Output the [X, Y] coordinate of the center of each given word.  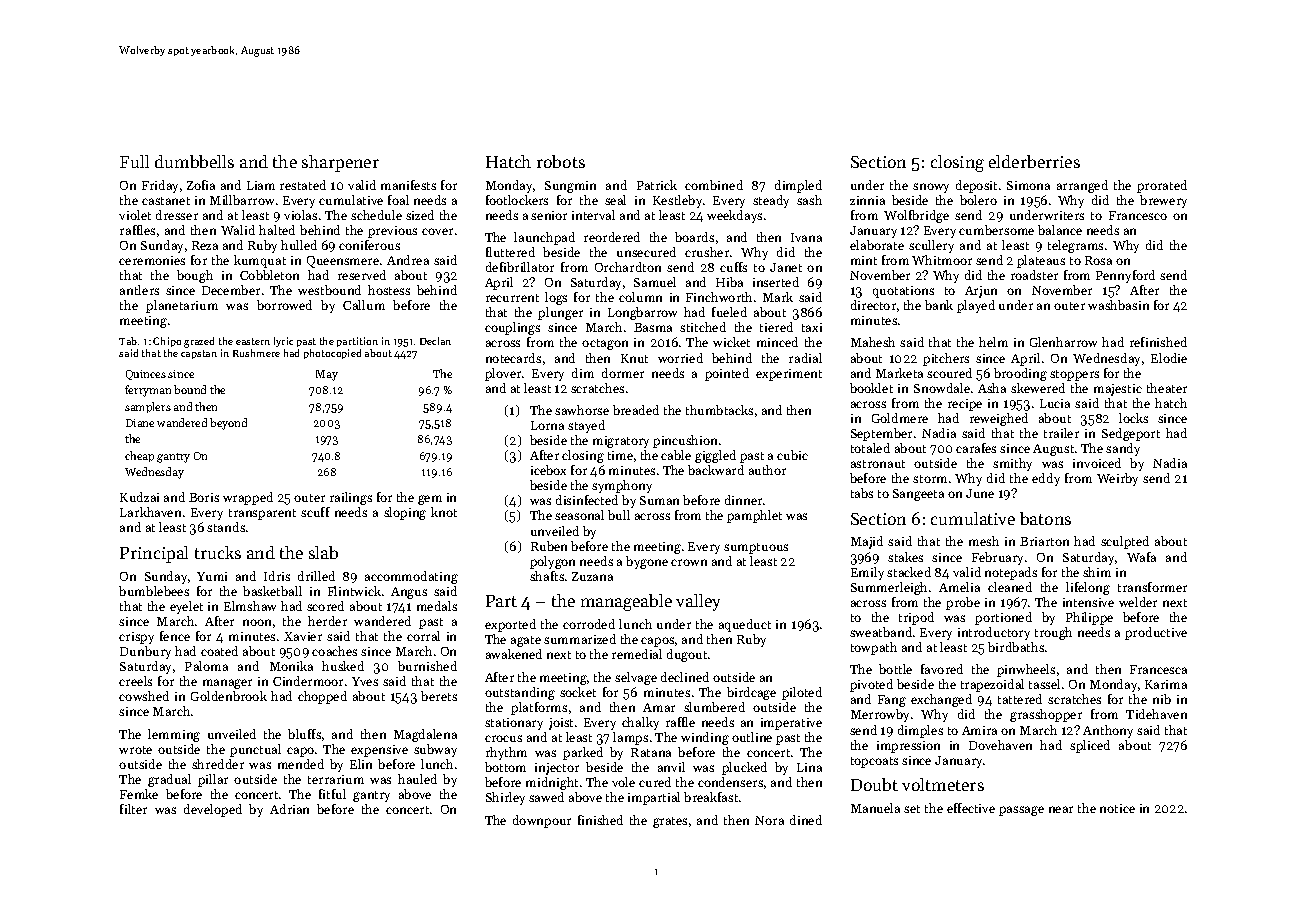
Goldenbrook [229, 696]
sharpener [340, 163]
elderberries [1034, 161]
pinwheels [1026, 670]
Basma [653, 327]
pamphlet [754, 516]
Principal [154, 554]
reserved [362, 275]
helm [993, 342]
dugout [687, 655]
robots [561, 161]
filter [133, 809]
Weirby [1117, 479]
